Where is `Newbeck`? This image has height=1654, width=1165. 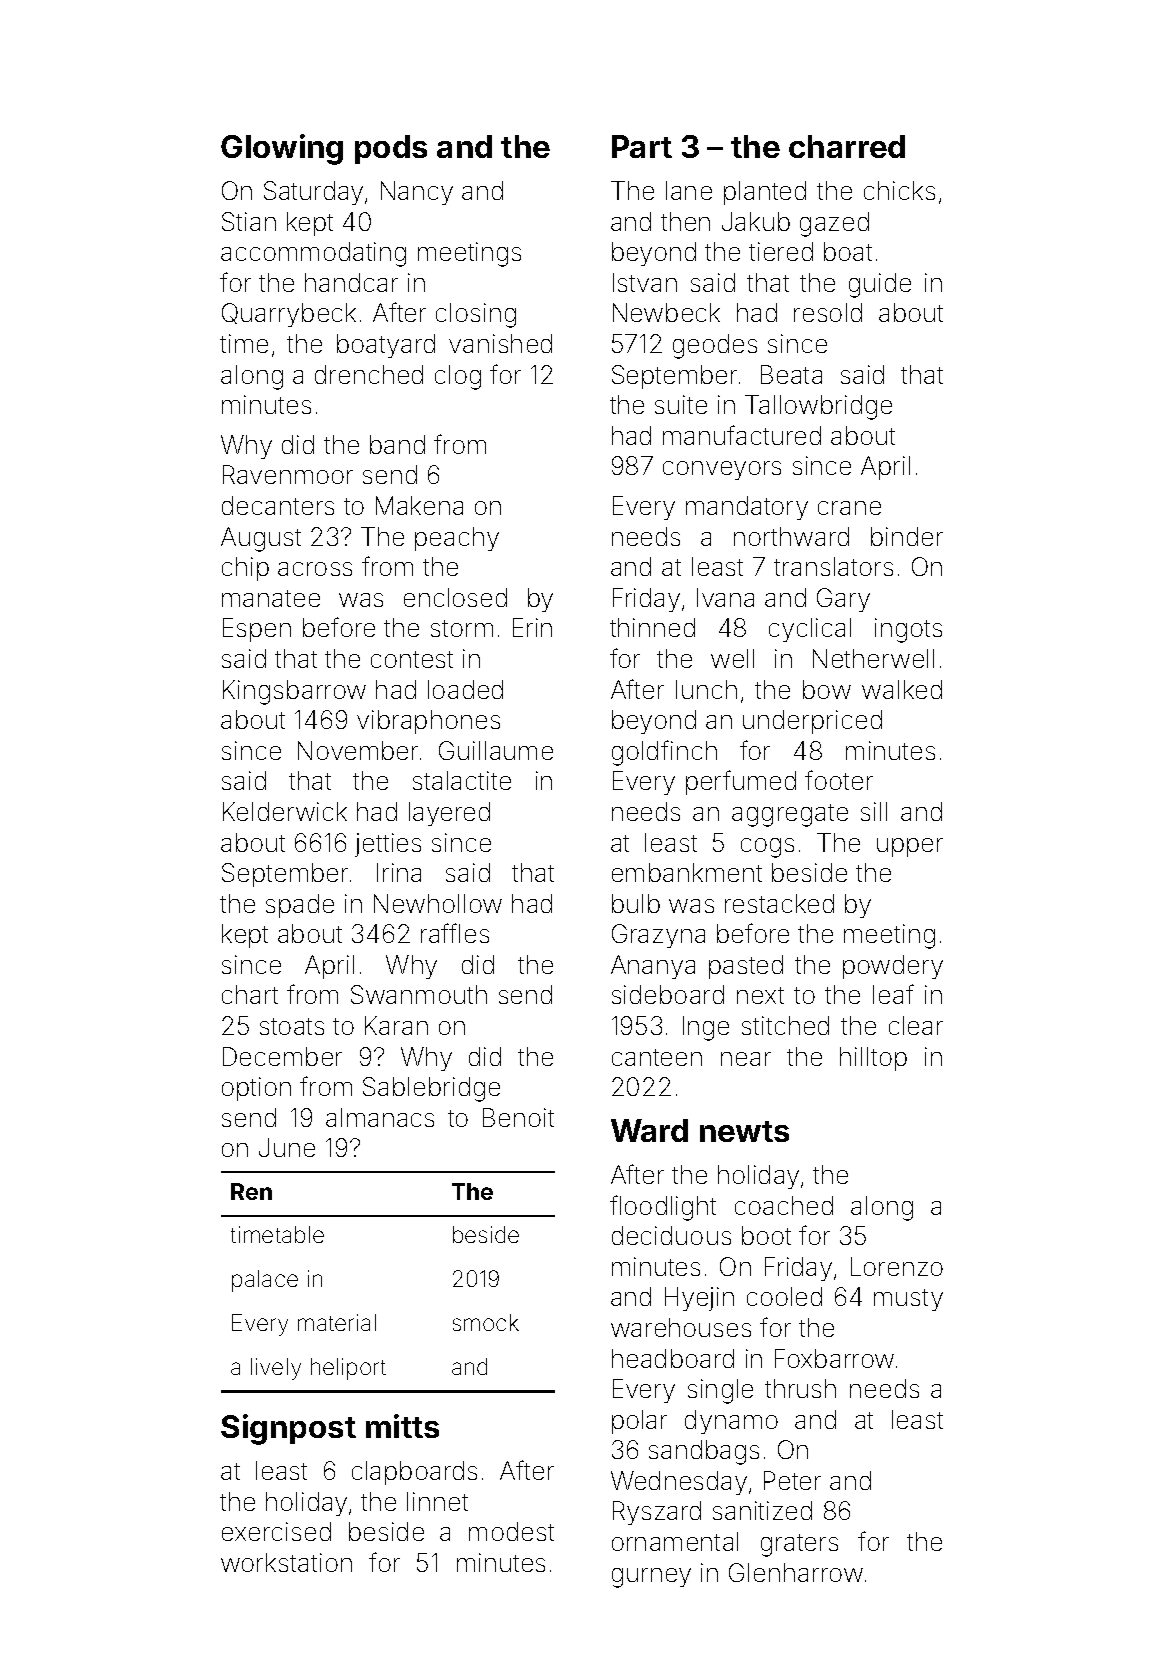 Newbeck is located at coordinates (666, 312).
